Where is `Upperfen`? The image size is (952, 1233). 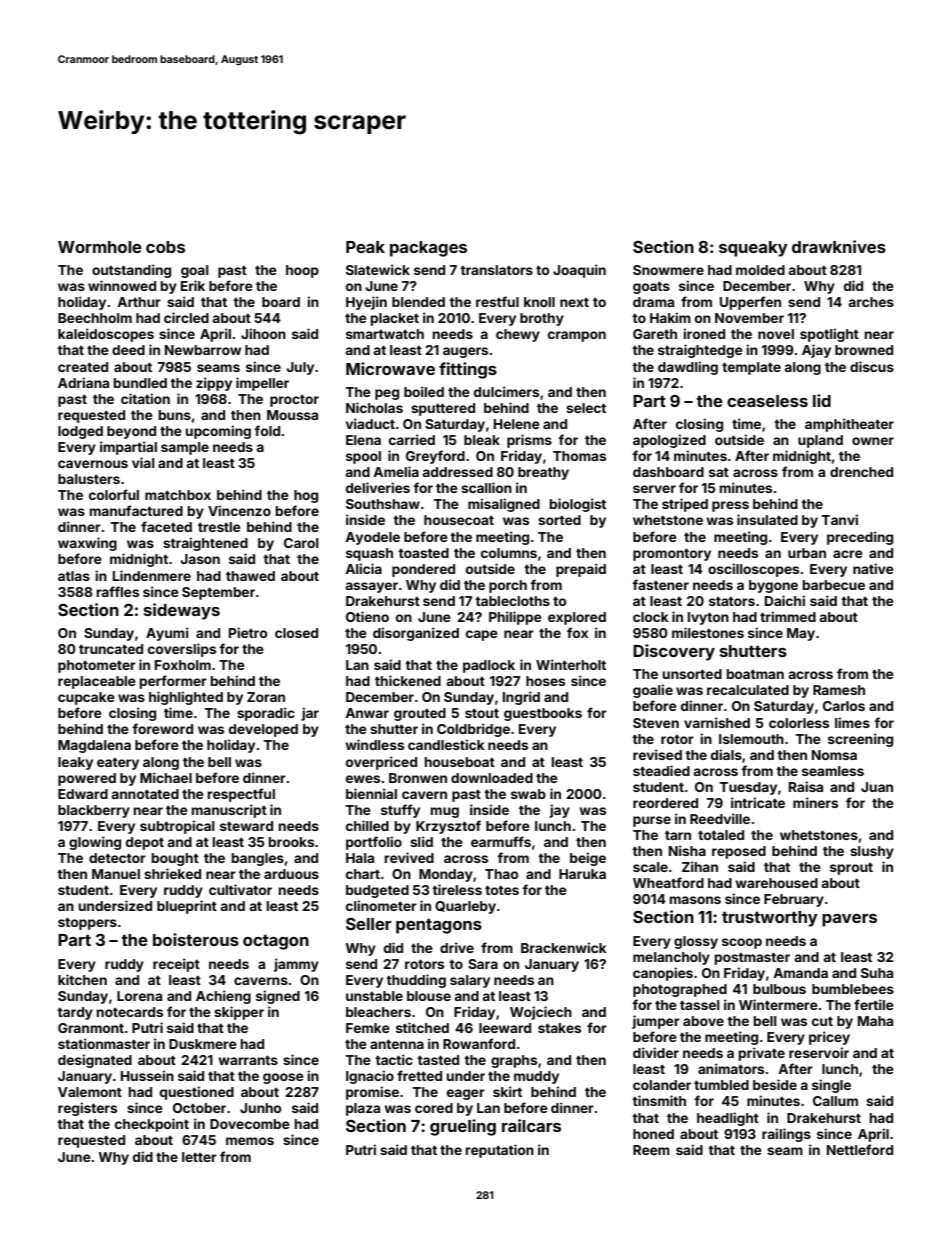 Upperfen is located at coordinates (750, 303).
